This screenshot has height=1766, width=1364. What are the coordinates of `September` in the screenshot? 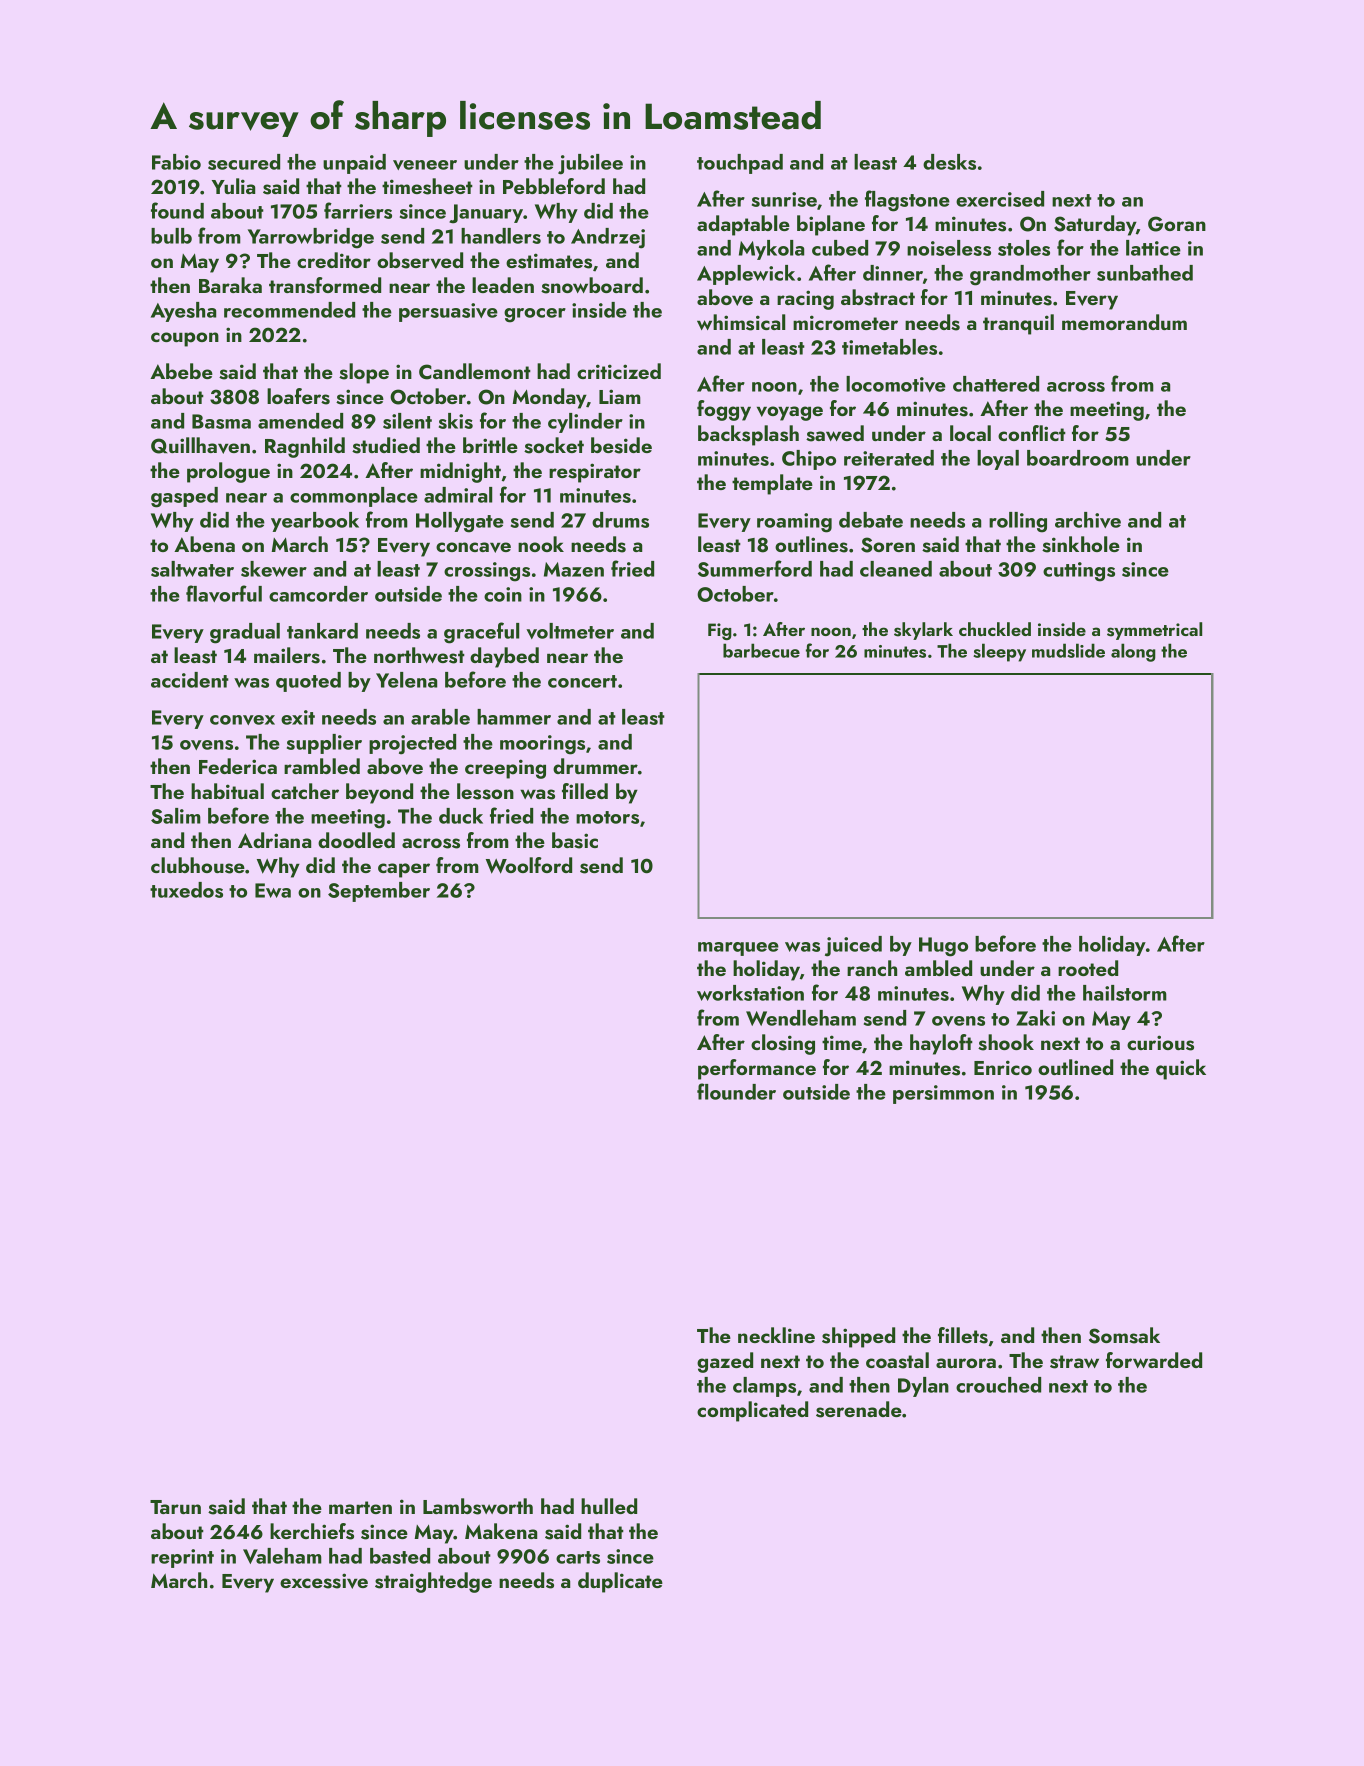 It's located at (379, 892).
